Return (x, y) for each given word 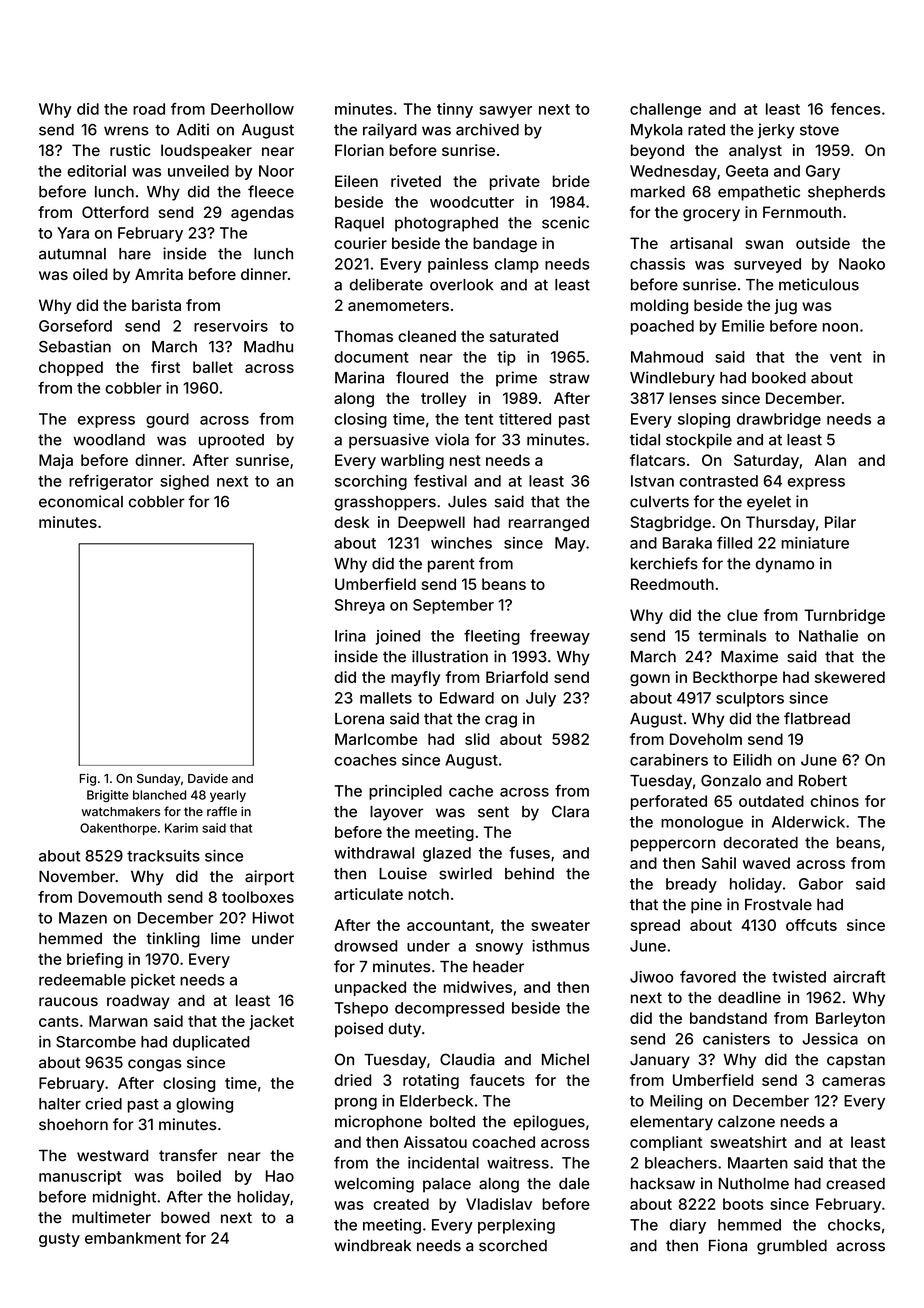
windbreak (372, 1245)
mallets (386, 698)
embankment (133, 1238)
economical (81, 501)
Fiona (728, 1245)
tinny (455, 110)
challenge (665, 110)
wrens (126, 131)
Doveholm (706, 739)
